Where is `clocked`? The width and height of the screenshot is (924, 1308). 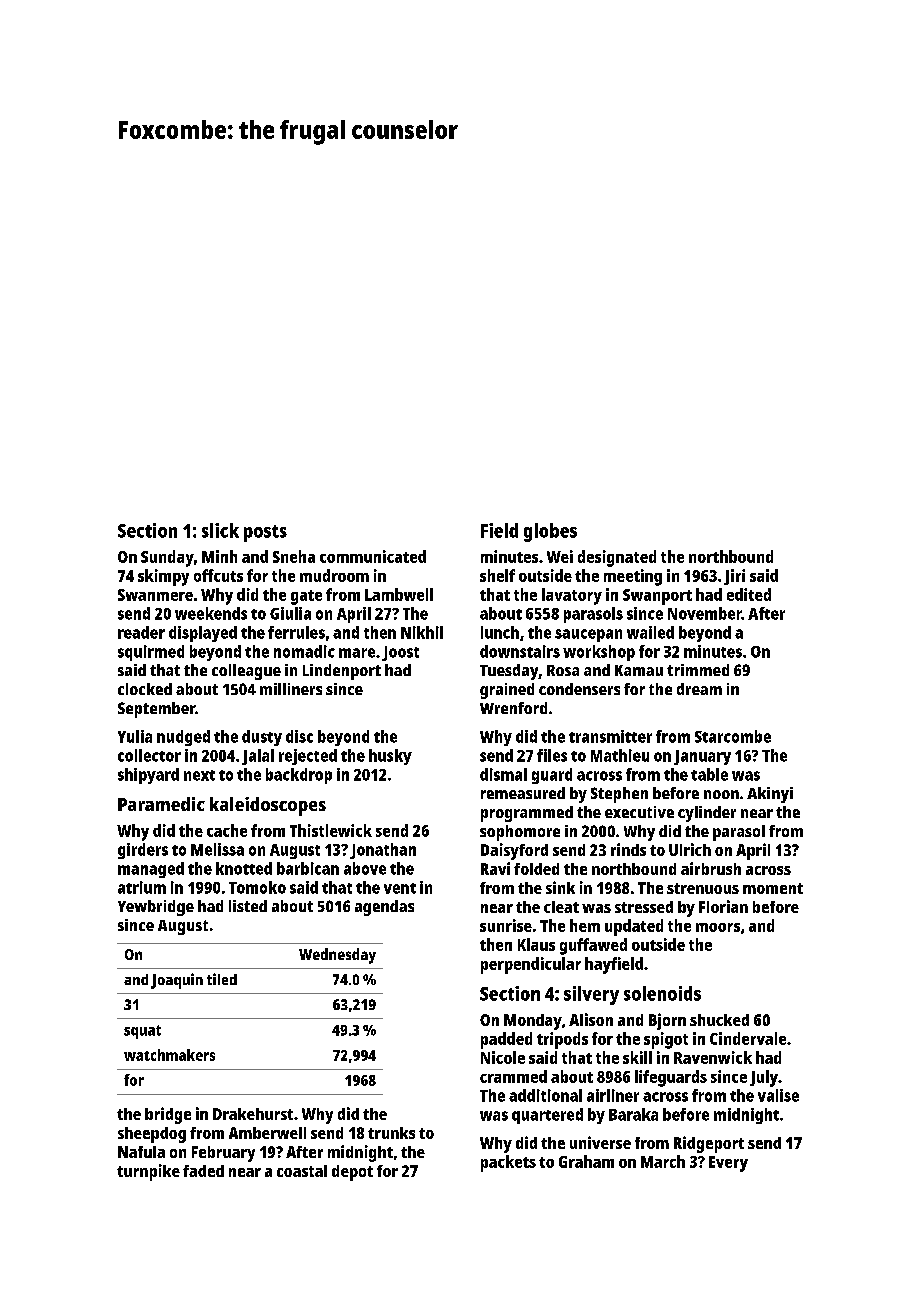 clocked is located at coordinates (145, 689).
